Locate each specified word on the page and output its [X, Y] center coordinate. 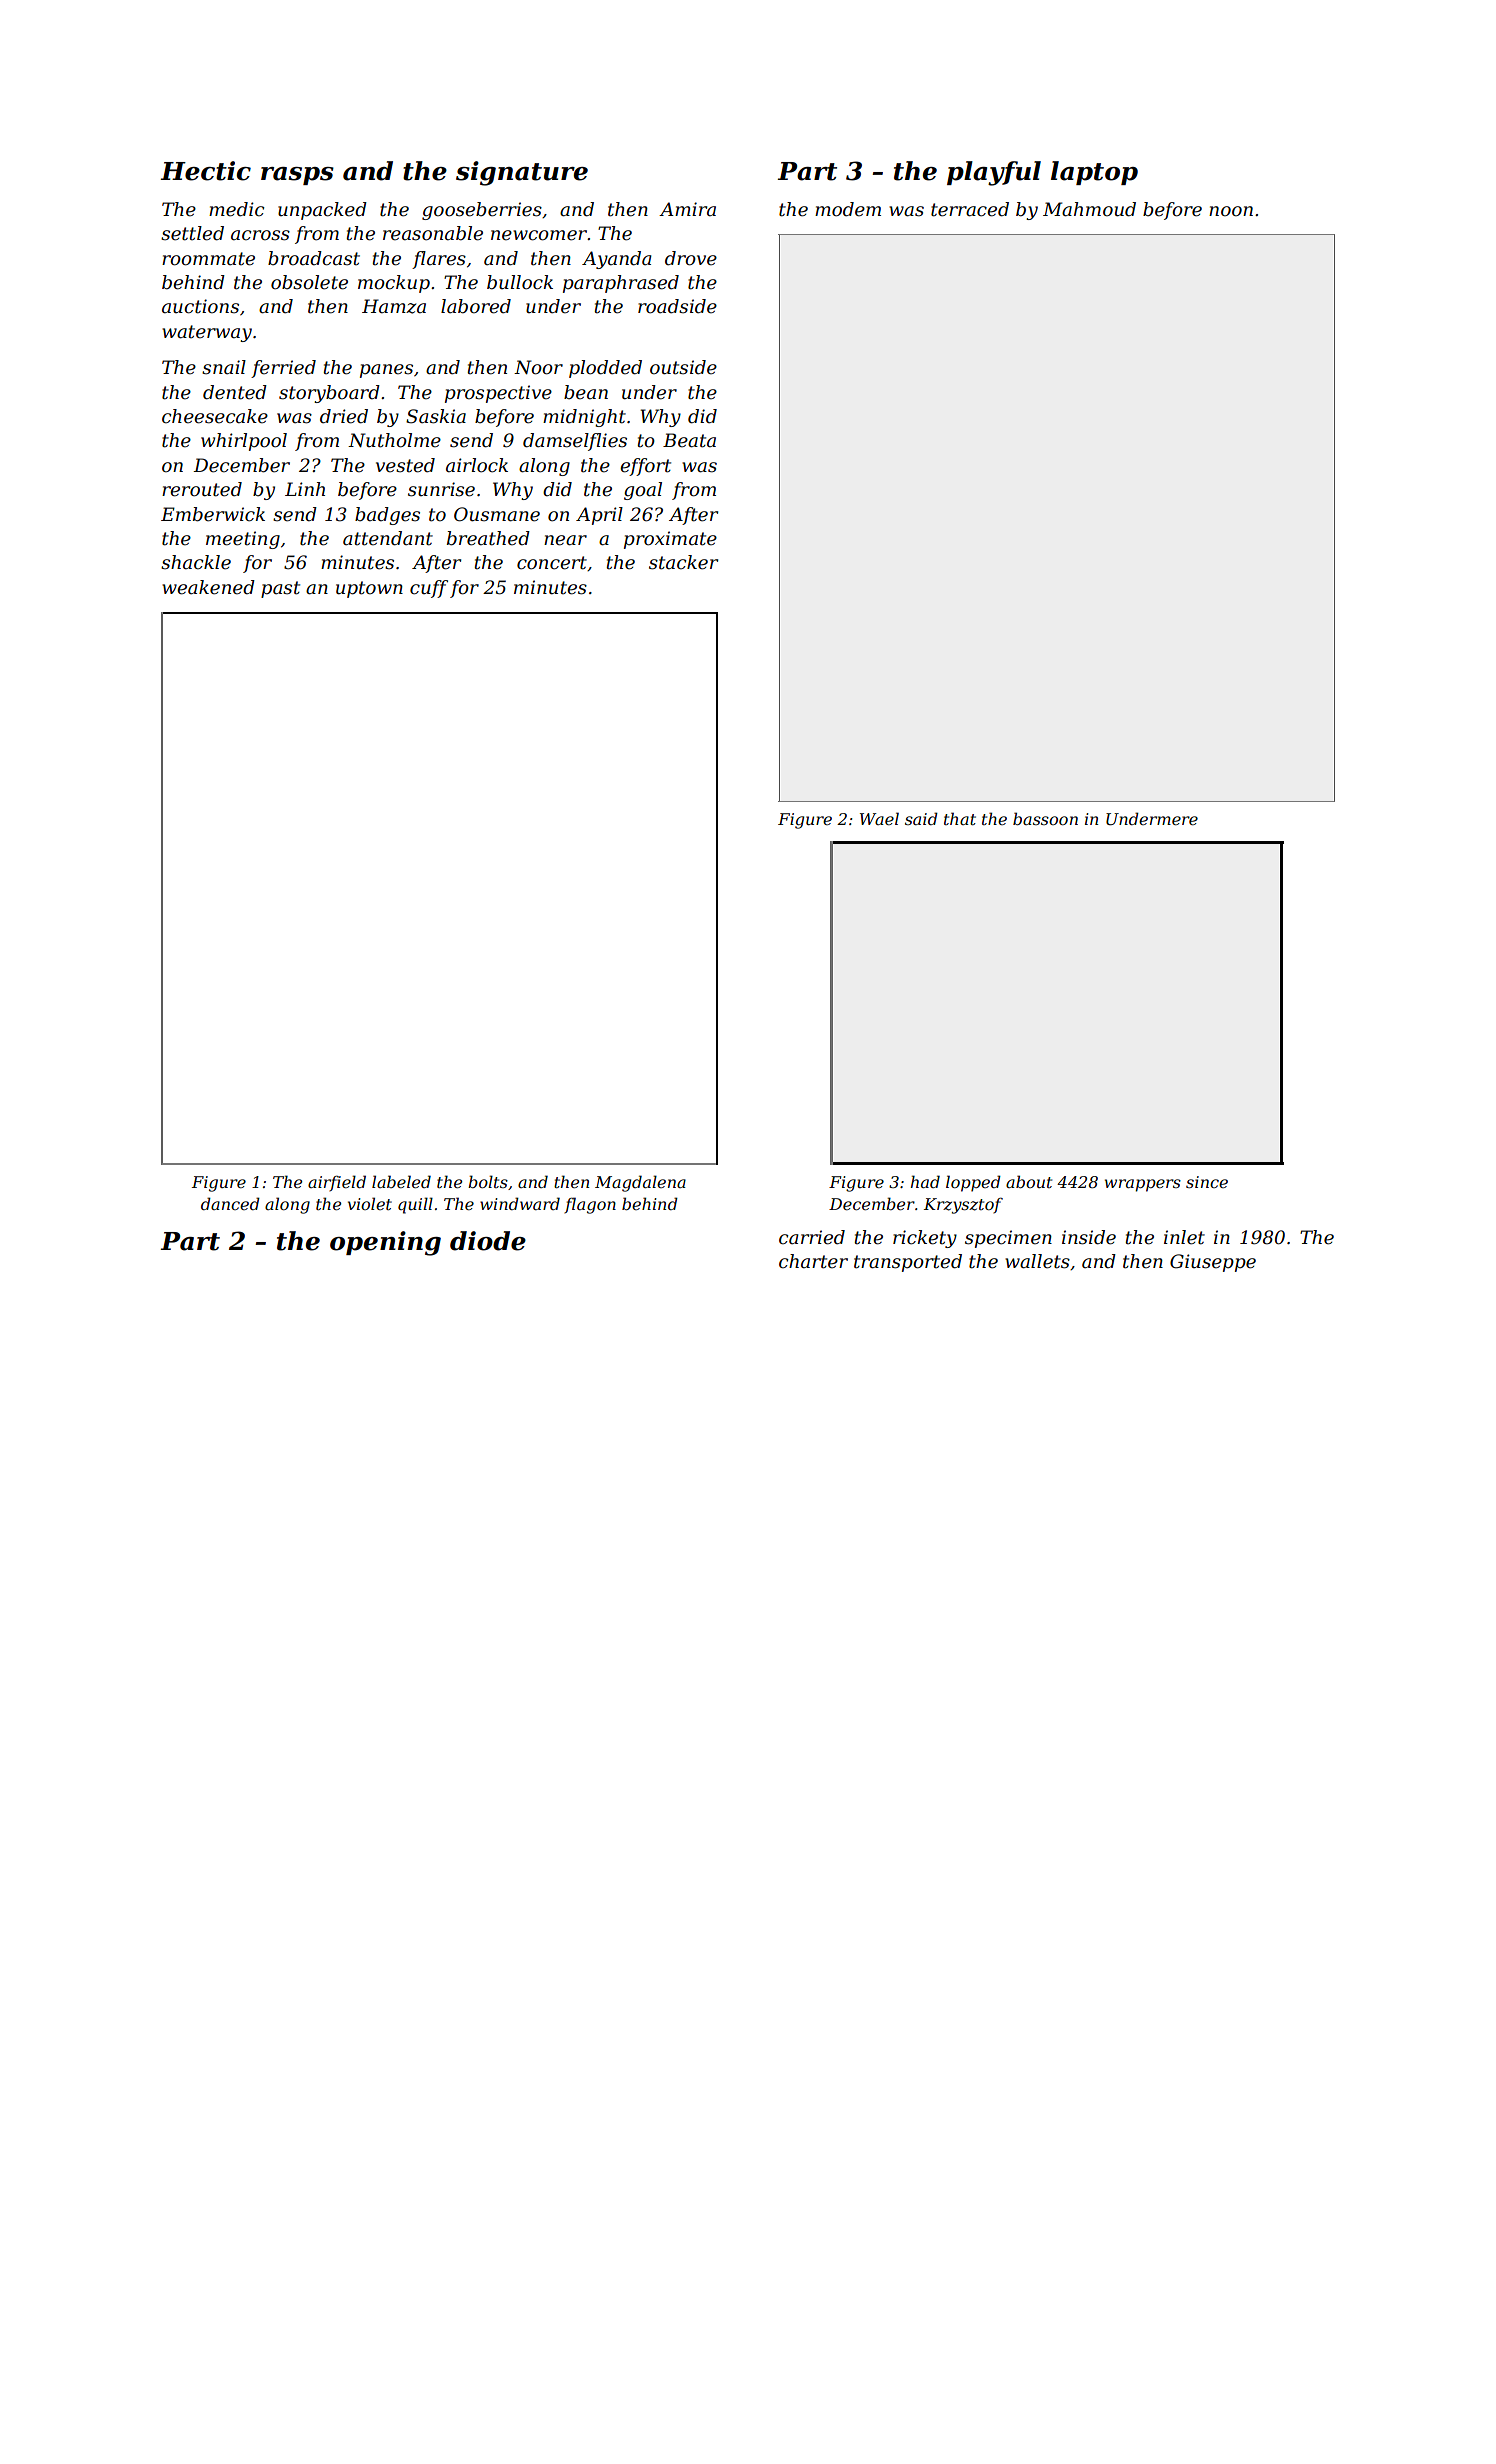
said [921, 818]
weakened [208, 587]
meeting [243, 540]
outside [683, 367]
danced [230, 1203]
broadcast [314, 258]
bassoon [1045, 818]
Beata [689, 440]
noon [1231, 211]
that [960, 818]
